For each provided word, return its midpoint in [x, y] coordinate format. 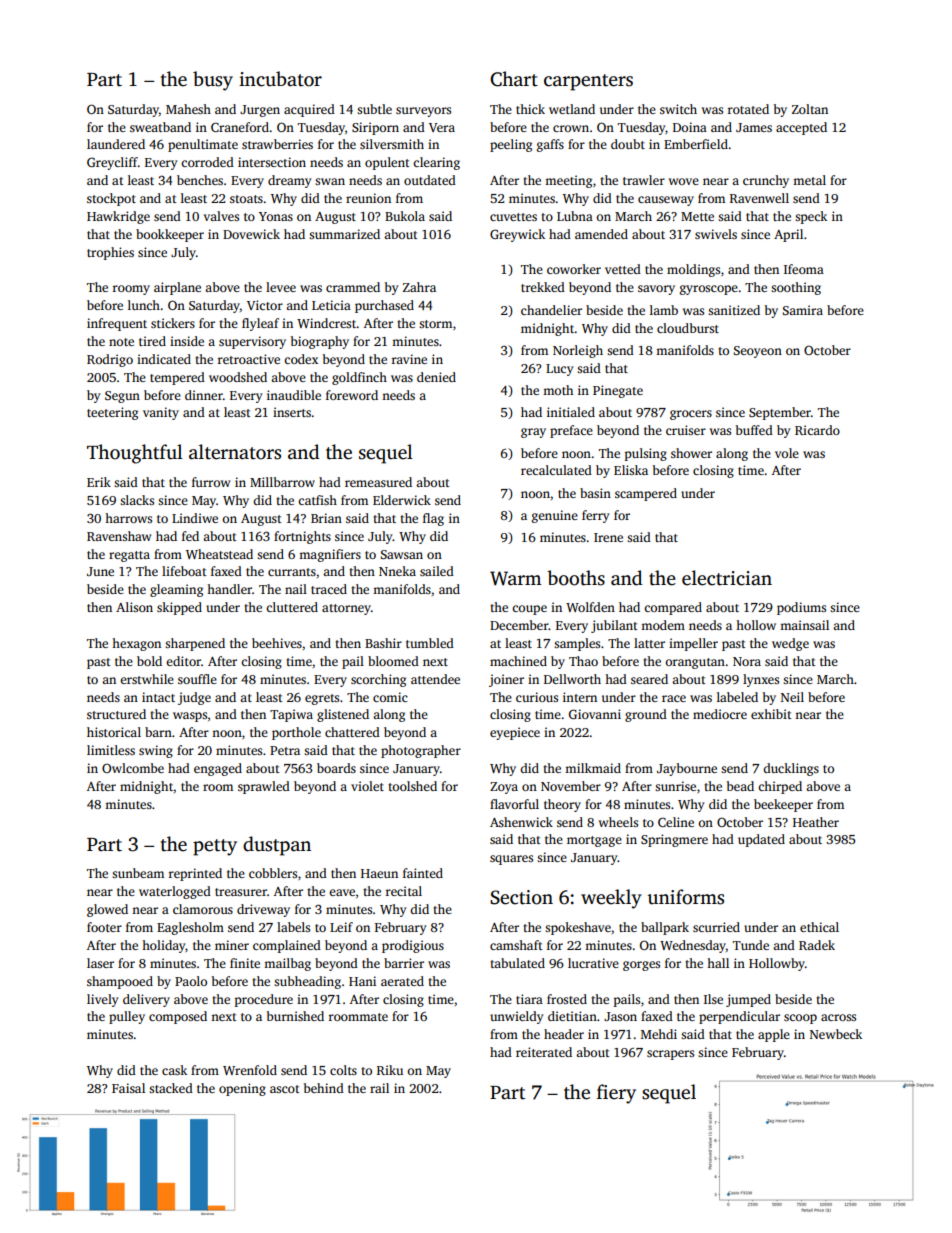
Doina [690, 127]
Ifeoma [804, 269]
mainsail [804, 625]
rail [379, 1088]
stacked [171, 1088]
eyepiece [515, 733]
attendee [435, 679]
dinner [204, 395]
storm [435, 324]
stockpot [111, 199]
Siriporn [375, 128]
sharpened [195, 644]
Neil [792, 697]
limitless [111, 750]
